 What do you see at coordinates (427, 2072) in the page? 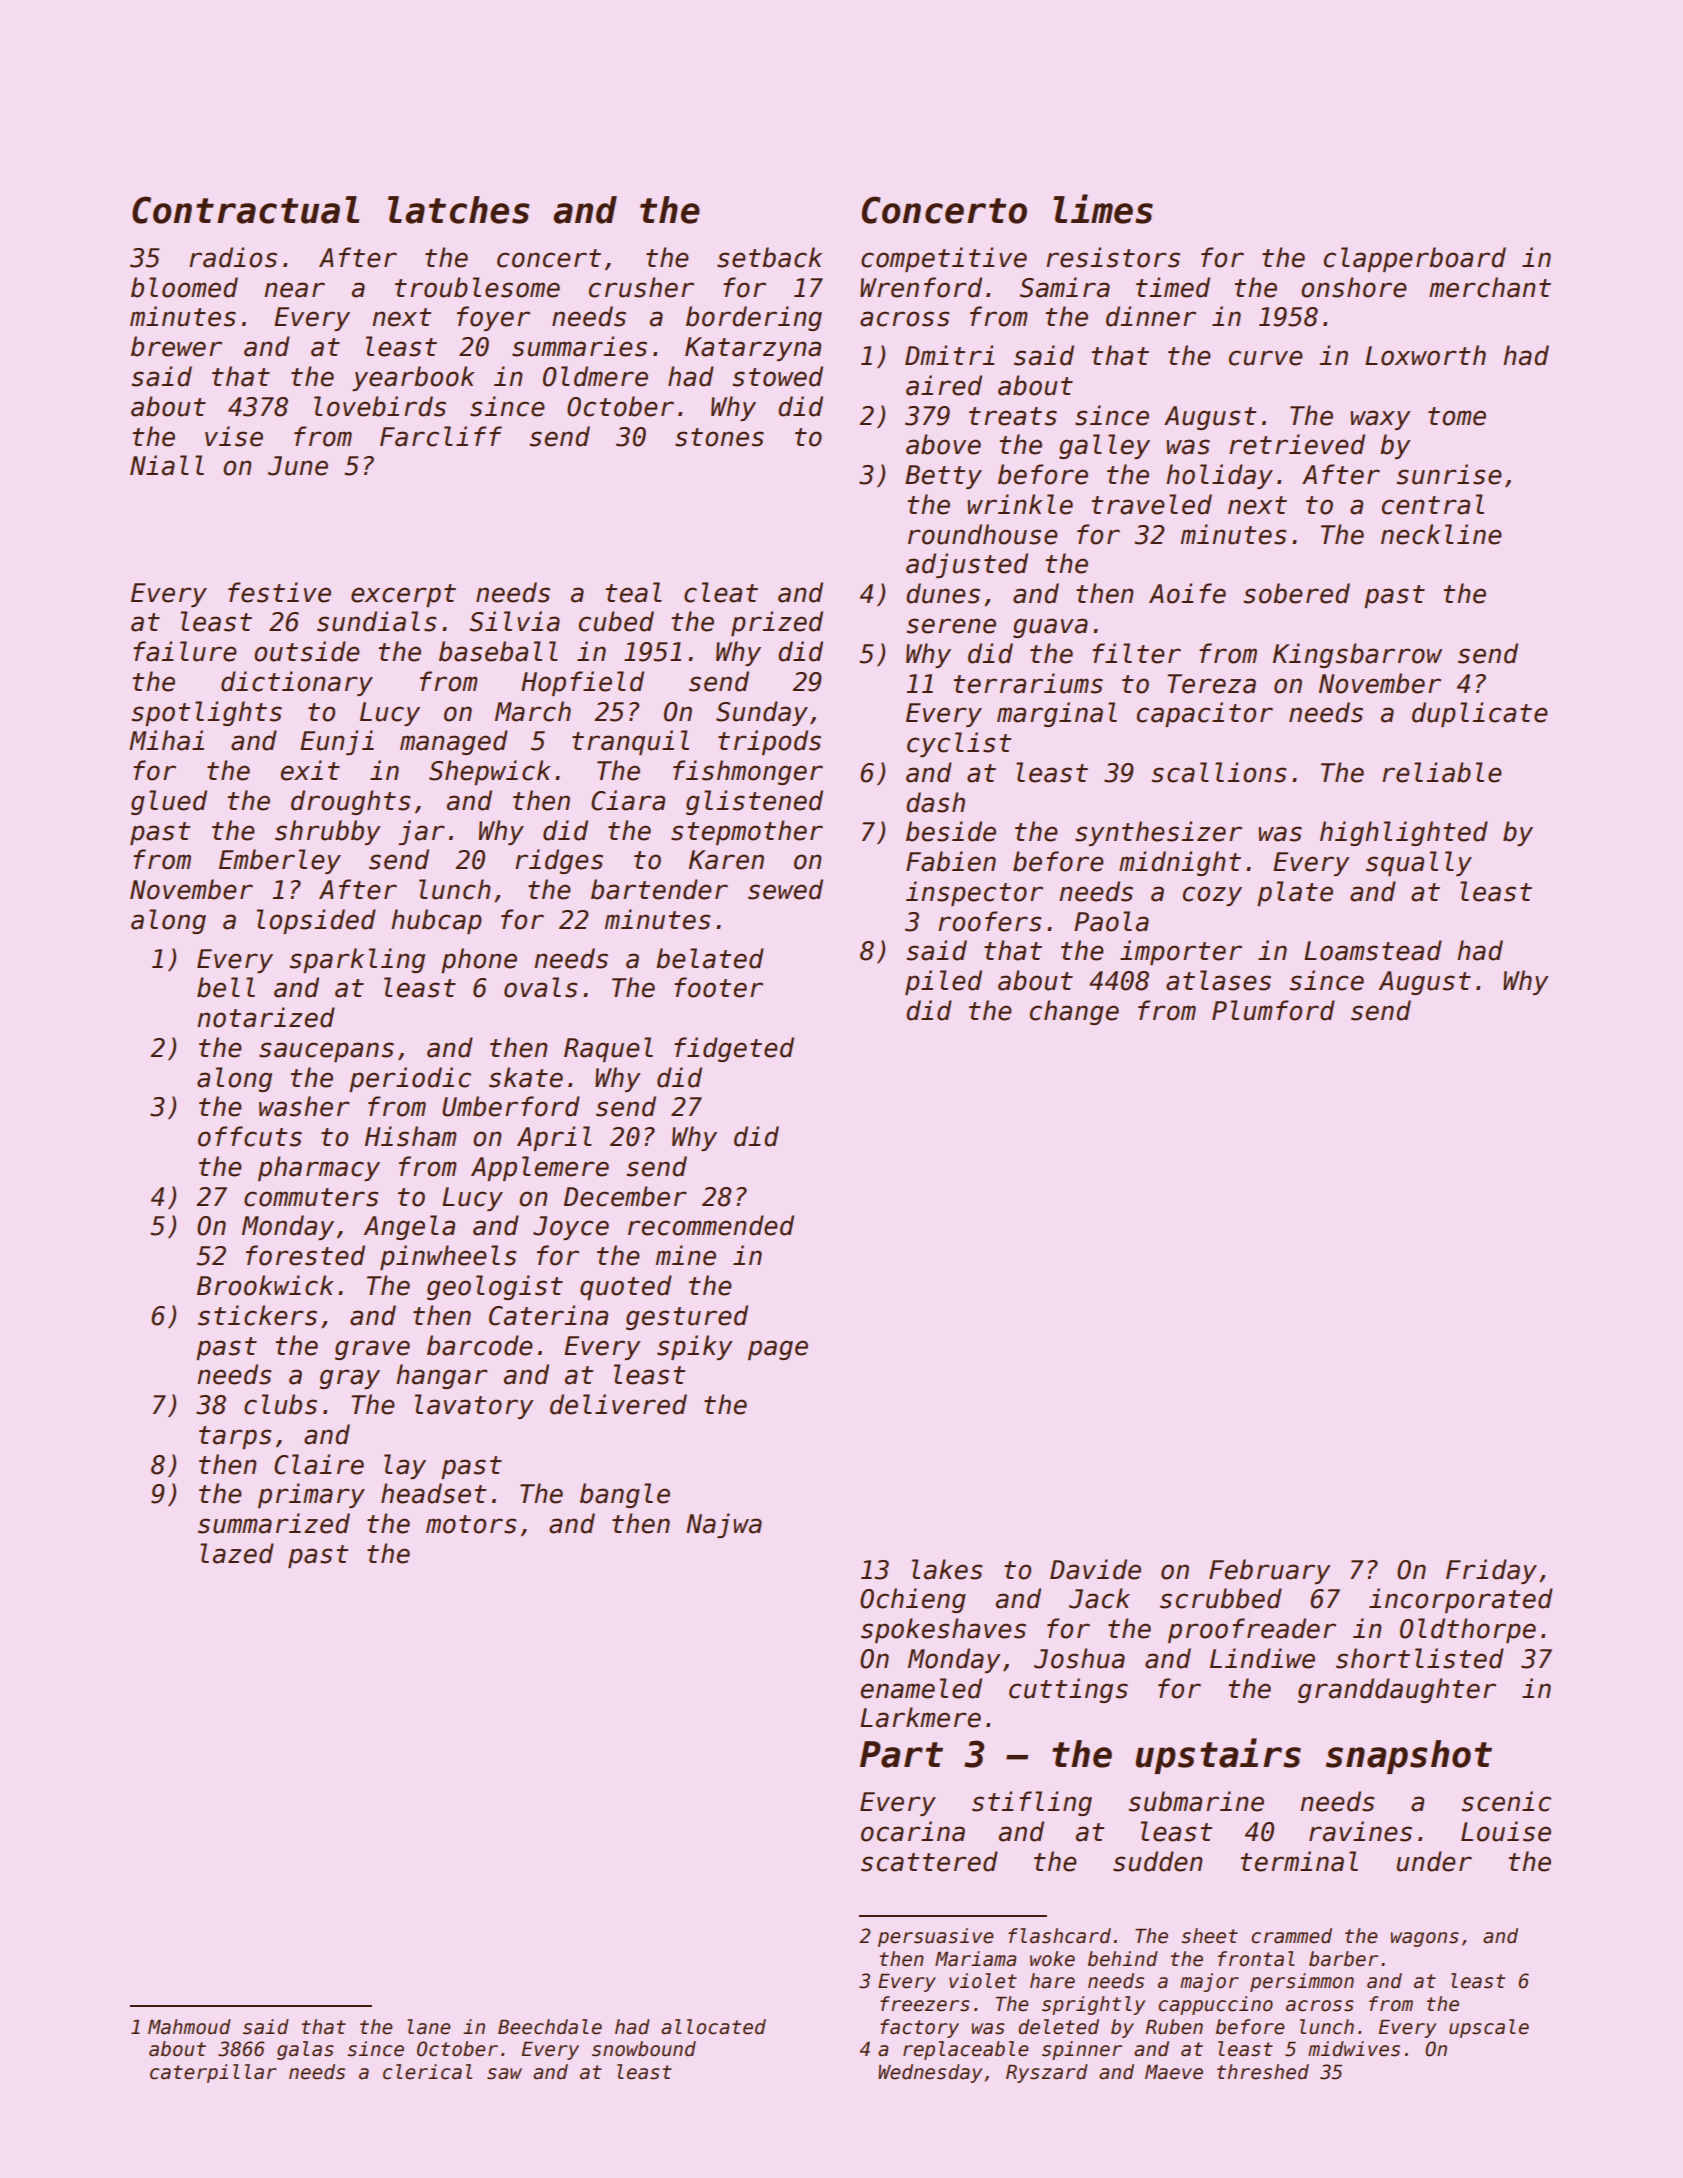
I see `clerical` at bounding box center [427, 2072].
